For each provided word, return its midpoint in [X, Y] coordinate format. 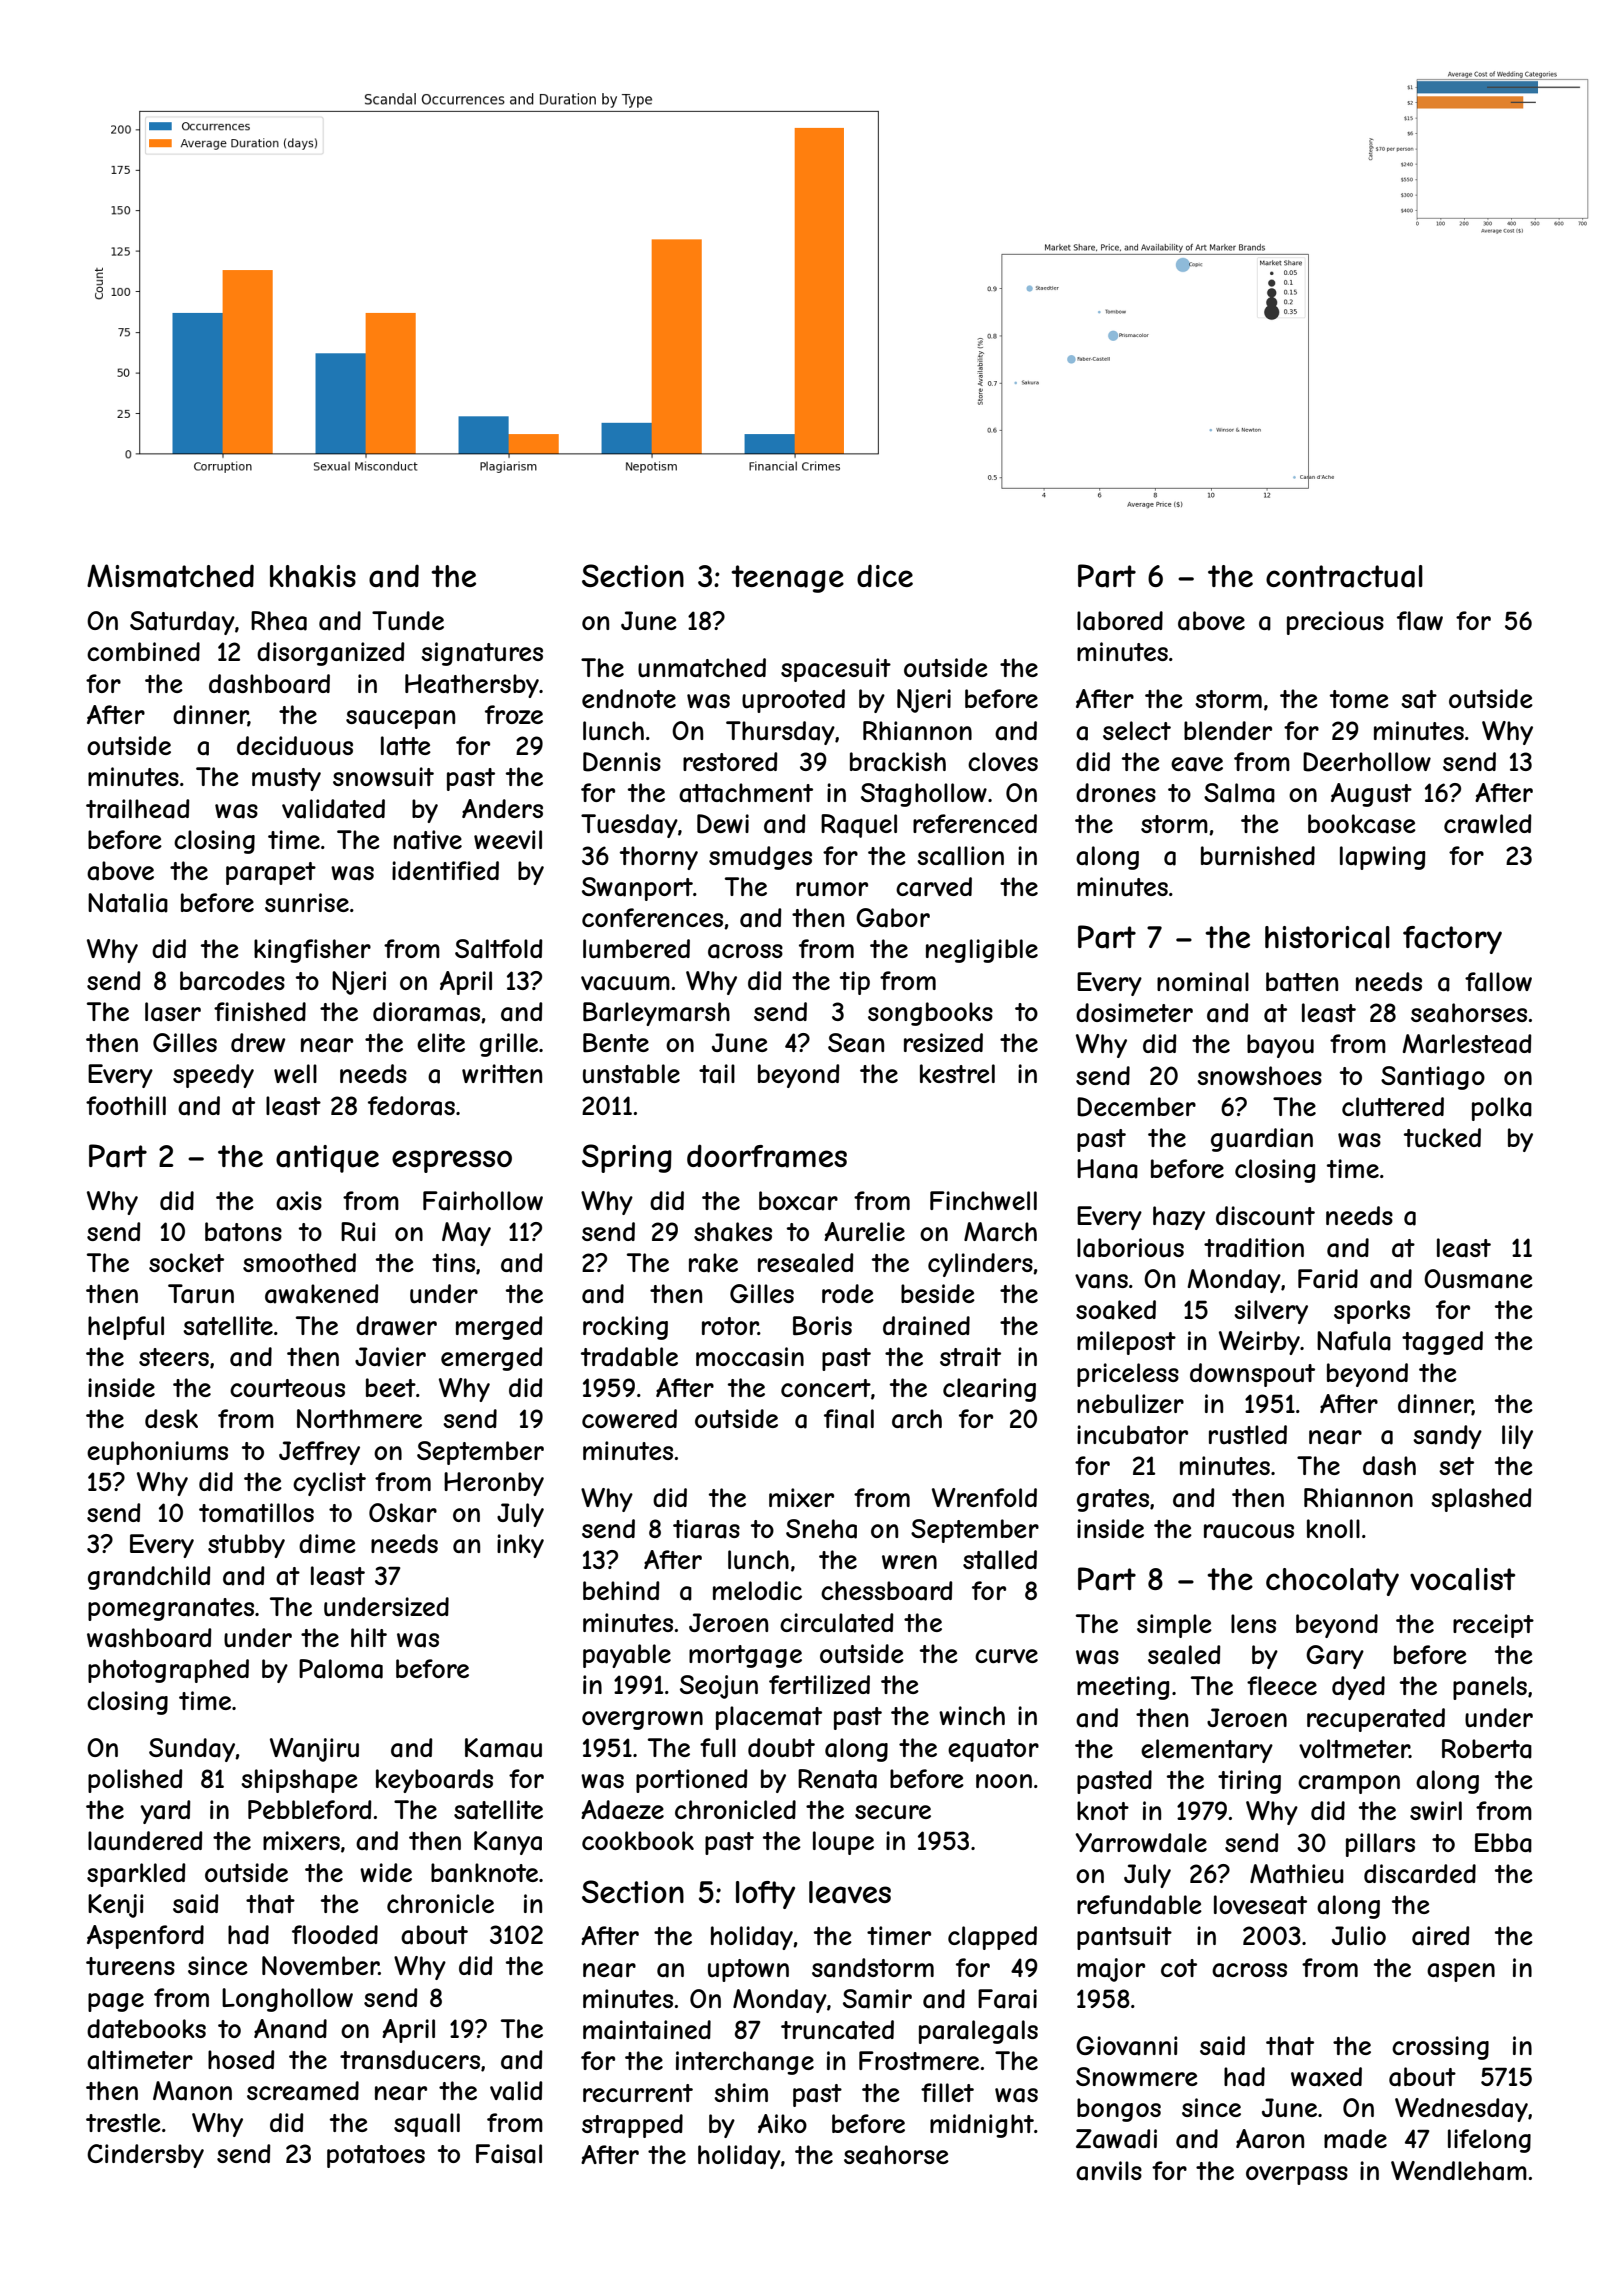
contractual [1344, 576]
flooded [335, 1934]
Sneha [821, 1529]
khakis [313, 576]
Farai [1007, 1999]
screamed [303, 2091]
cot [1179, 1968]
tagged [1442, 1343]
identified [445, 870]
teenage [787, 579]
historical [1327, 937]
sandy [1447, 1437]
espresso [452, 1161]
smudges [760, 858]
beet [391, 1387]
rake [713, 1263]
